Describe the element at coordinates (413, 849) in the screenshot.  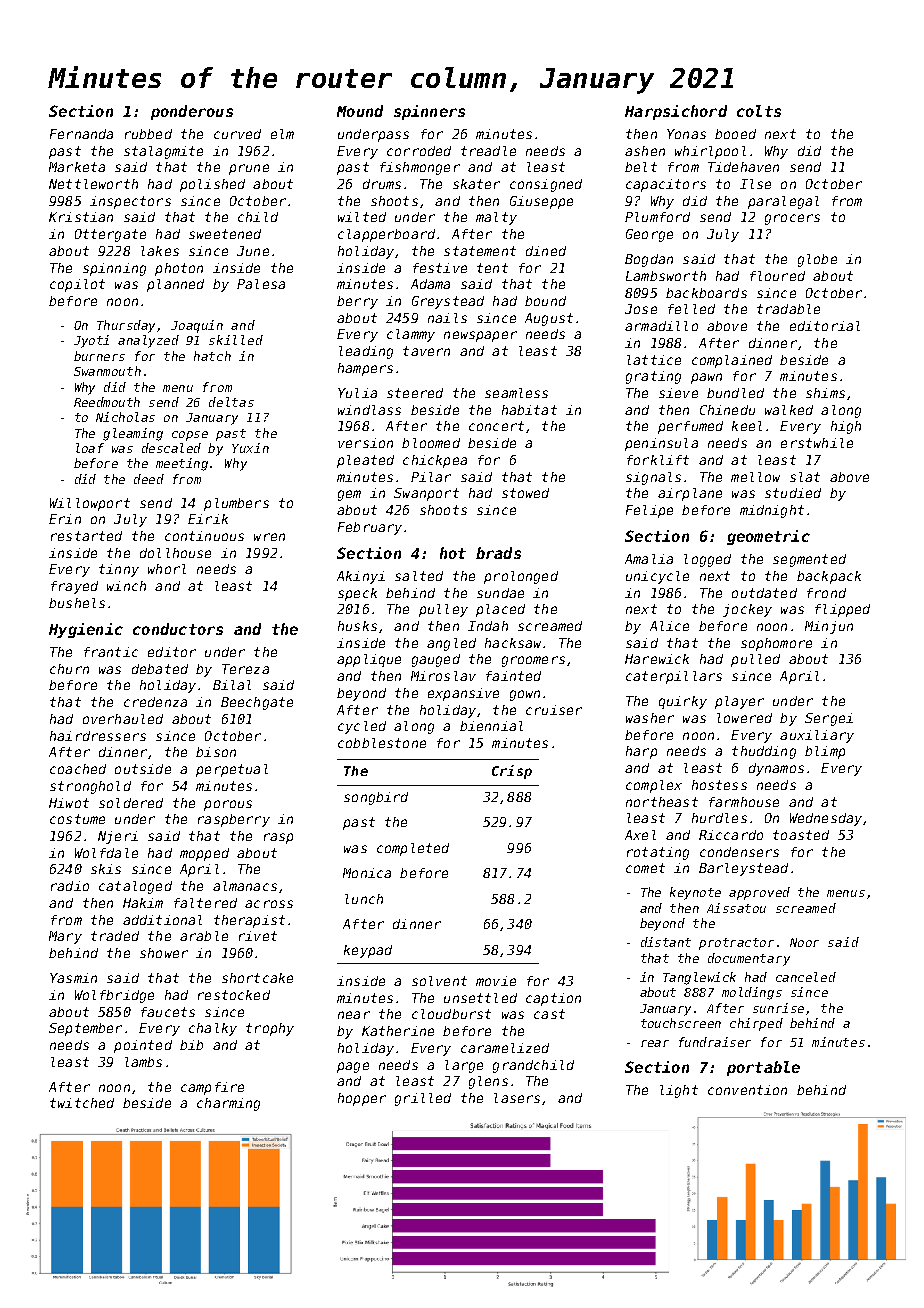
I see `completed` at that location.
